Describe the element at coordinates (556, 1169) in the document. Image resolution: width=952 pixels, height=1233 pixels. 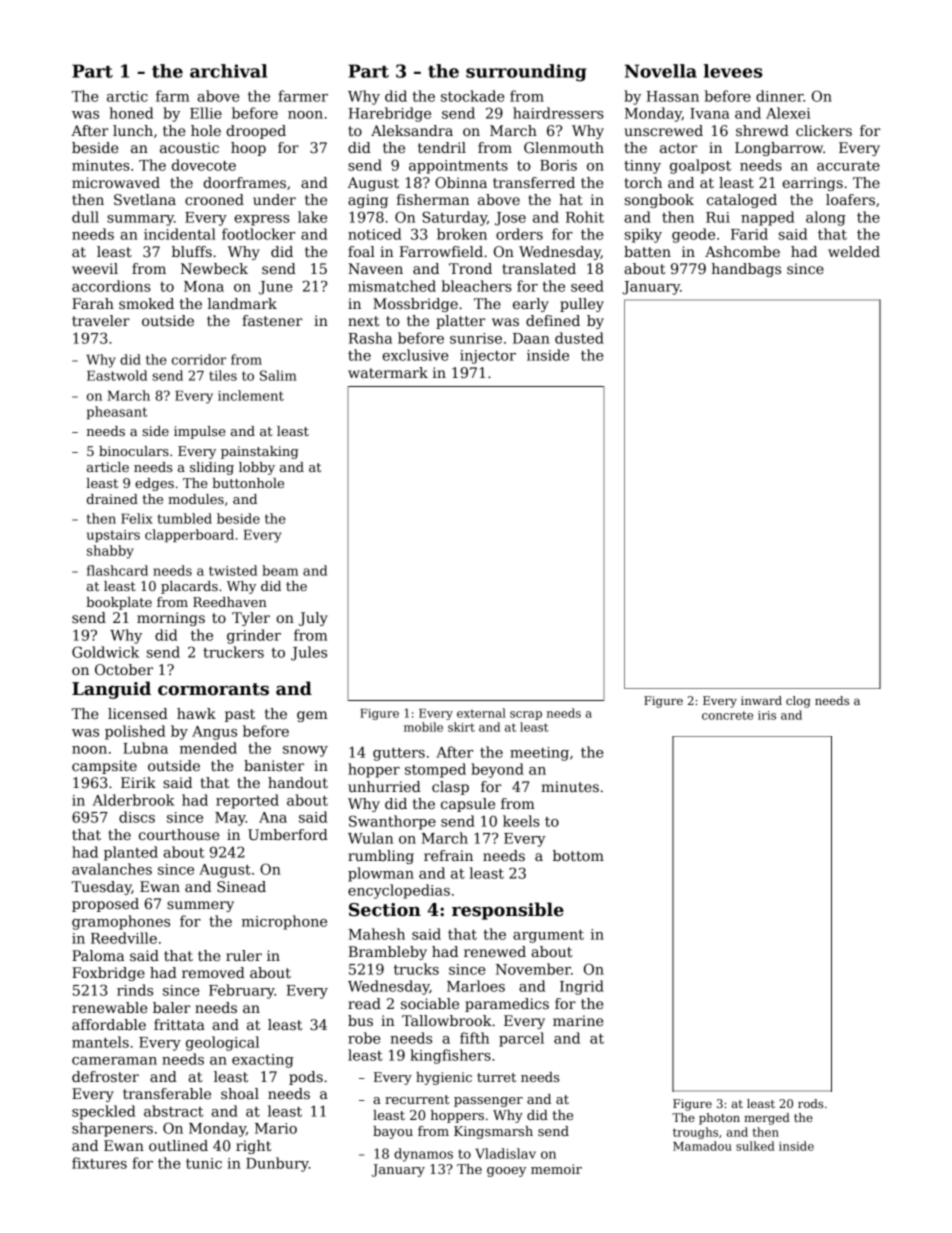
I see `memoir` at that location.
